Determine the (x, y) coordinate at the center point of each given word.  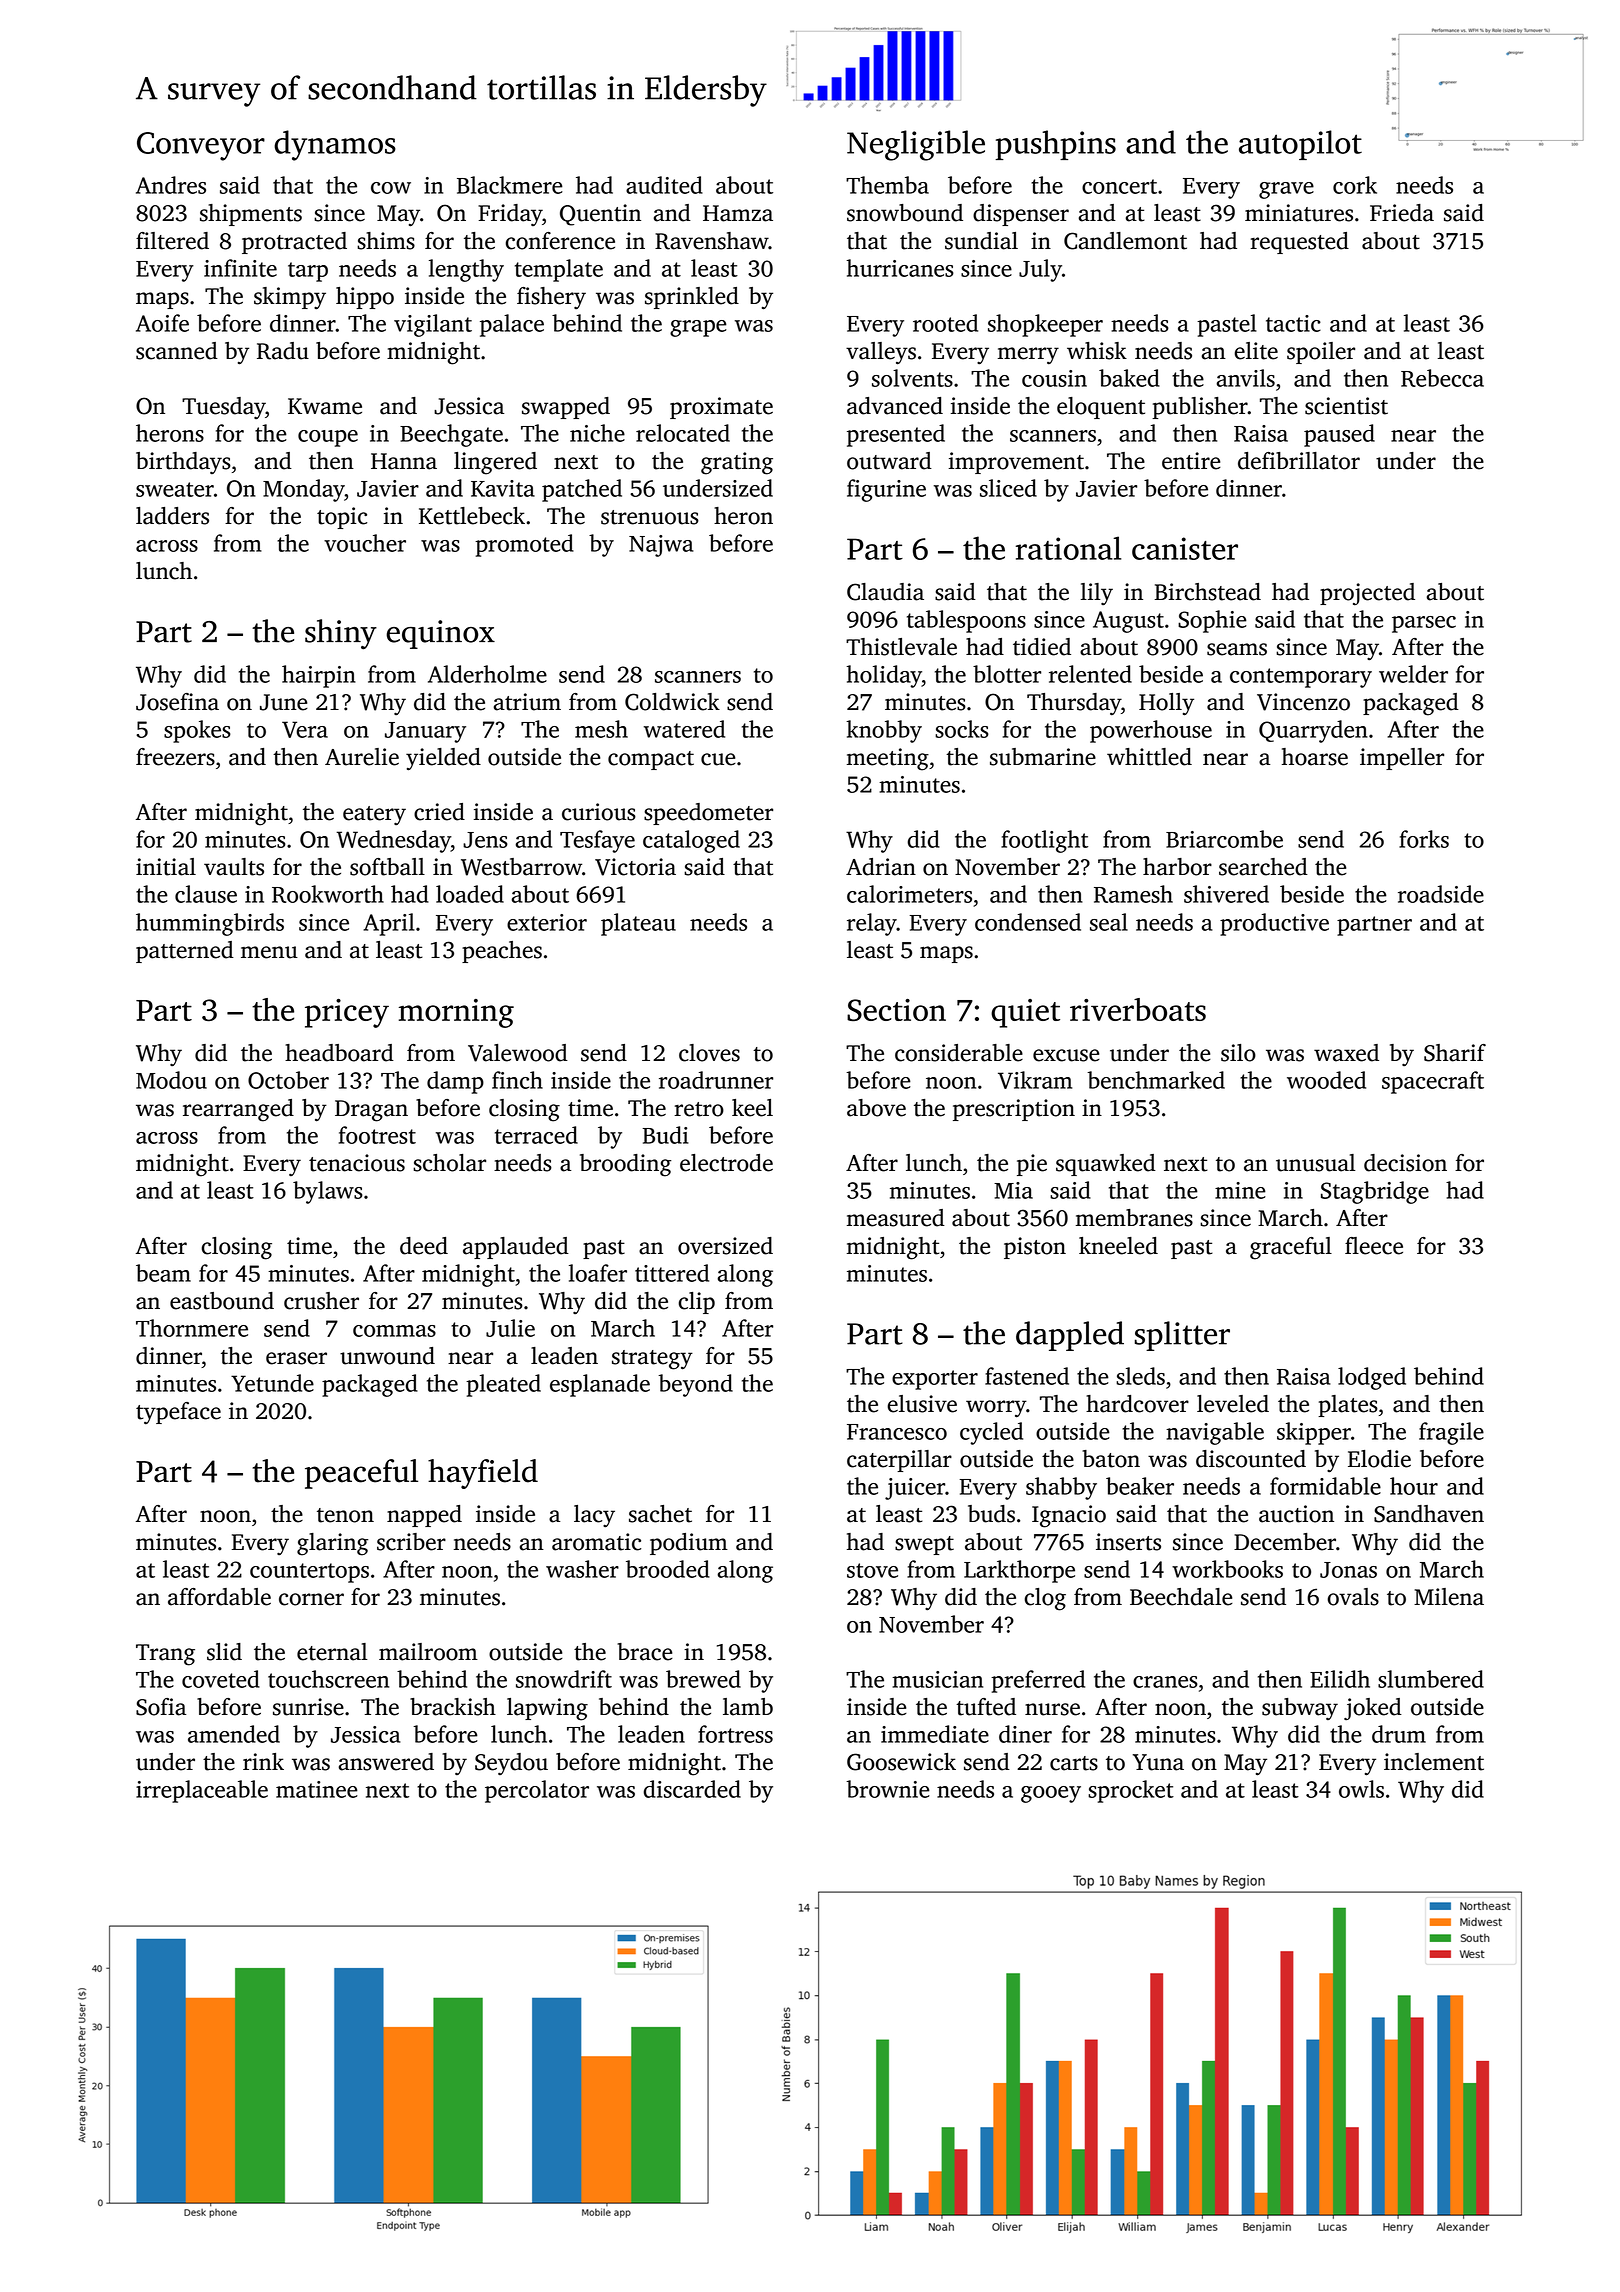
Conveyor (201, 146)
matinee (317, 1789)
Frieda (1402, 213)
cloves (709, 1053)
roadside (1441, 894)
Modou (171, 1080)
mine (1240, 1190)
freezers (175, 757)
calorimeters (909, 894)
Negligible (916, 145)
